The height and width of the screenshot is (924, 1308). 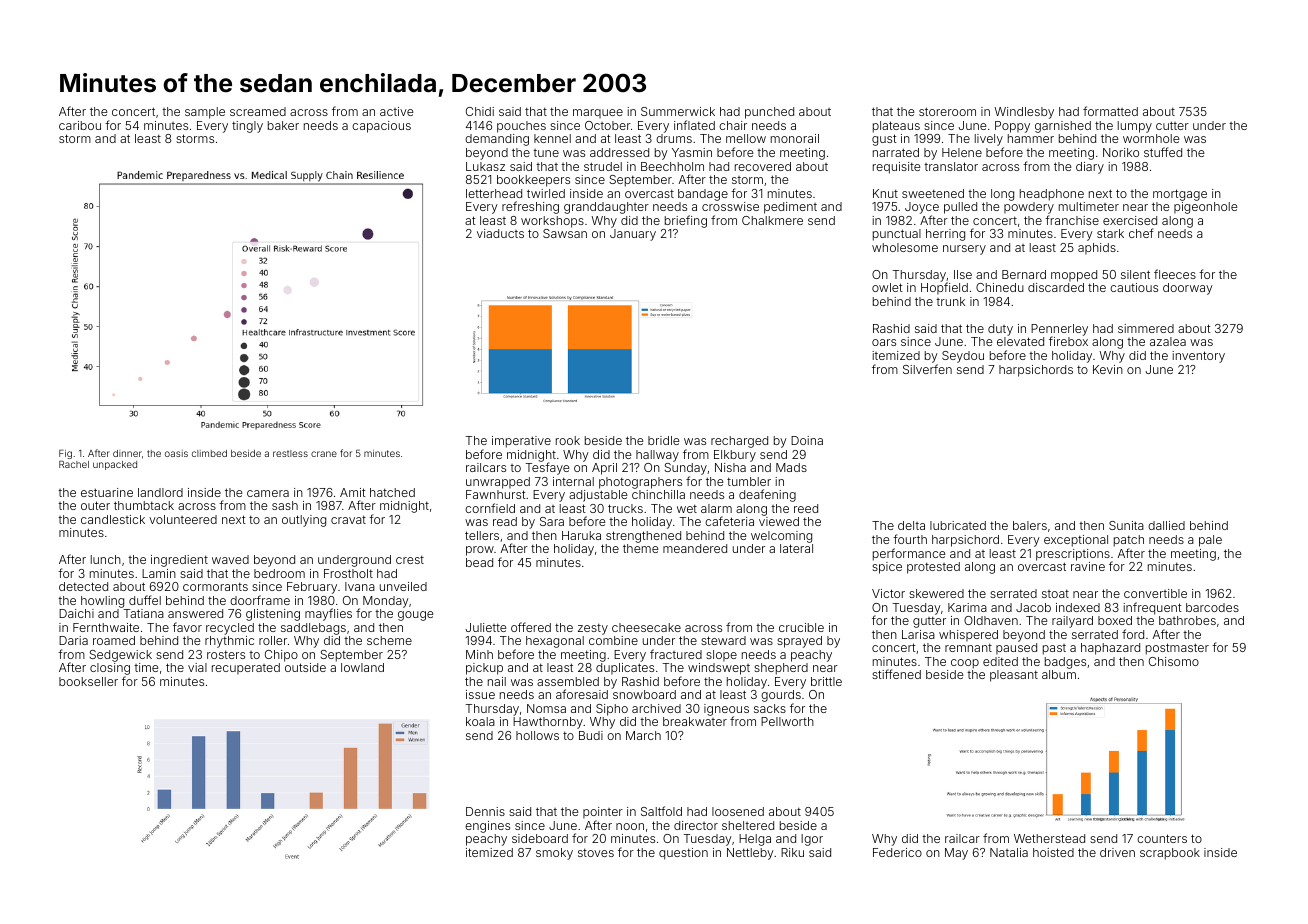 What do you see at coordinates (565, 233) in the screenshot?
I see `Sawsan` at bounding box center [565, 233].
